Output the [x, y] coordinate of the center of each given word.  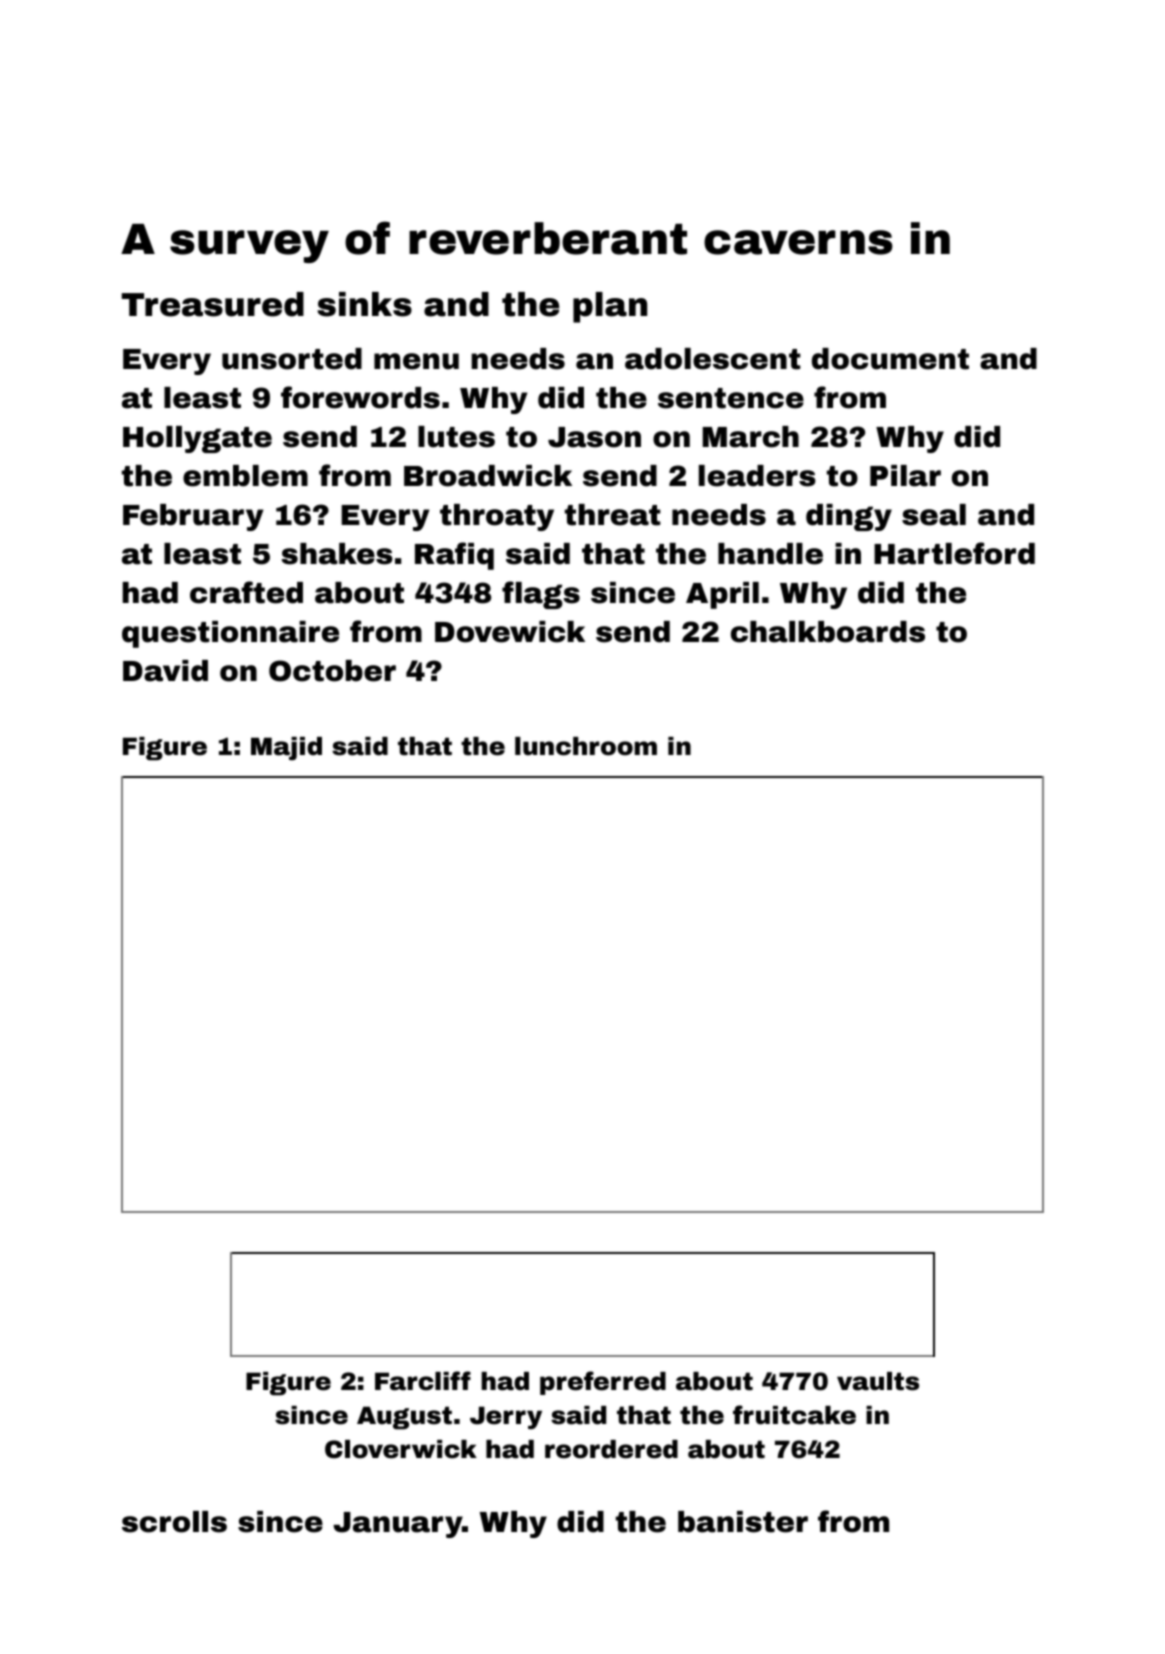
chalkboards [828, 632]
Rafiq [454, 556]
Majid [286, 748]
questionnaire [230, 634]
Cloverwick [401, 1449]
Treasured [213, 304]
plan [610, 307]
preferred [603, 1383]
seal [934, 515]
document [890, 359]
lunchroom [586, 746]
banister [743, 1522]
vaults [878, 1381]
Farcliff [423, 1381]
